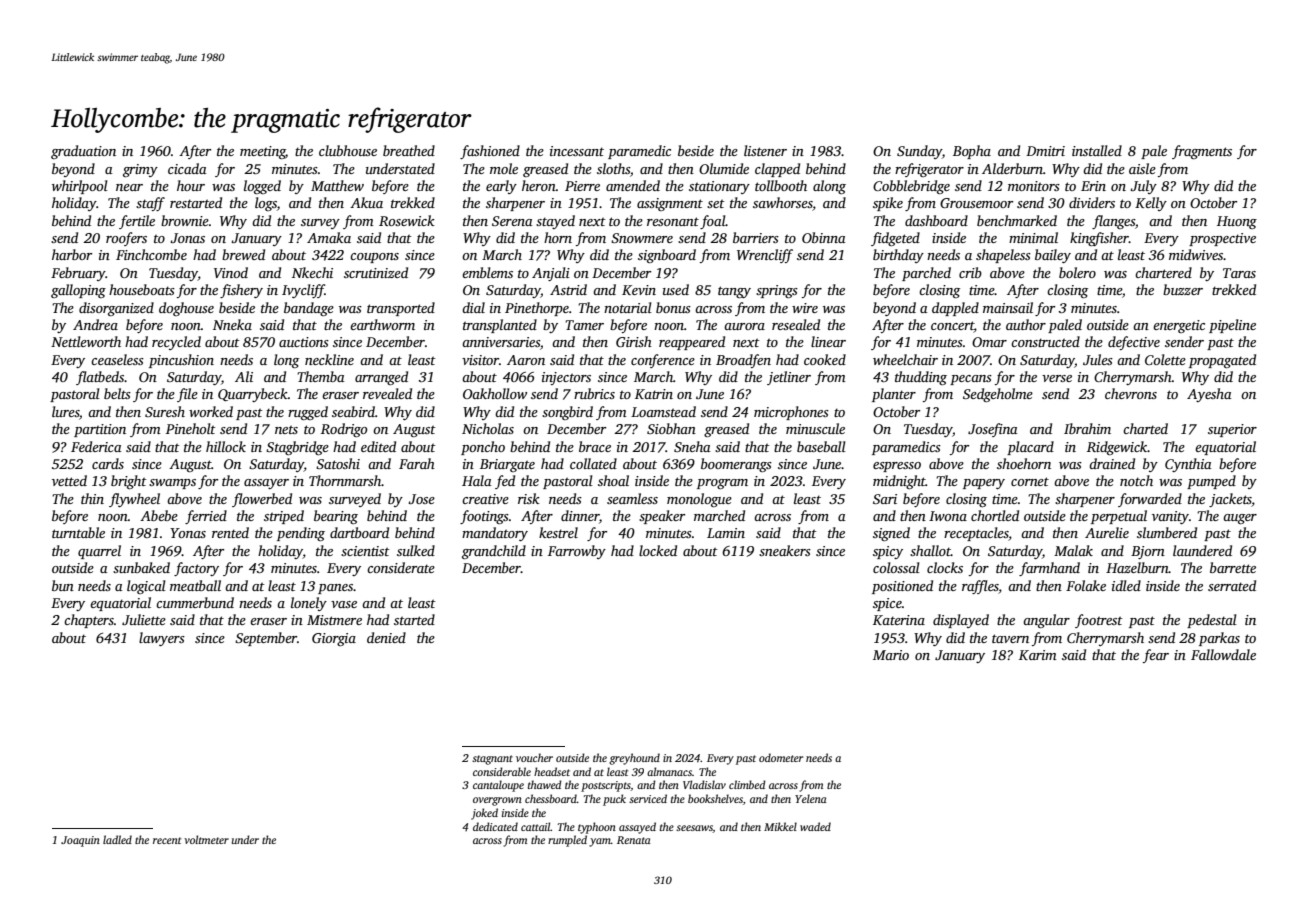 This screenshot has width=1308, height=924. Describe the element at coordinates (1170, 517) in the screenshot. I see `vanity` at that location.
